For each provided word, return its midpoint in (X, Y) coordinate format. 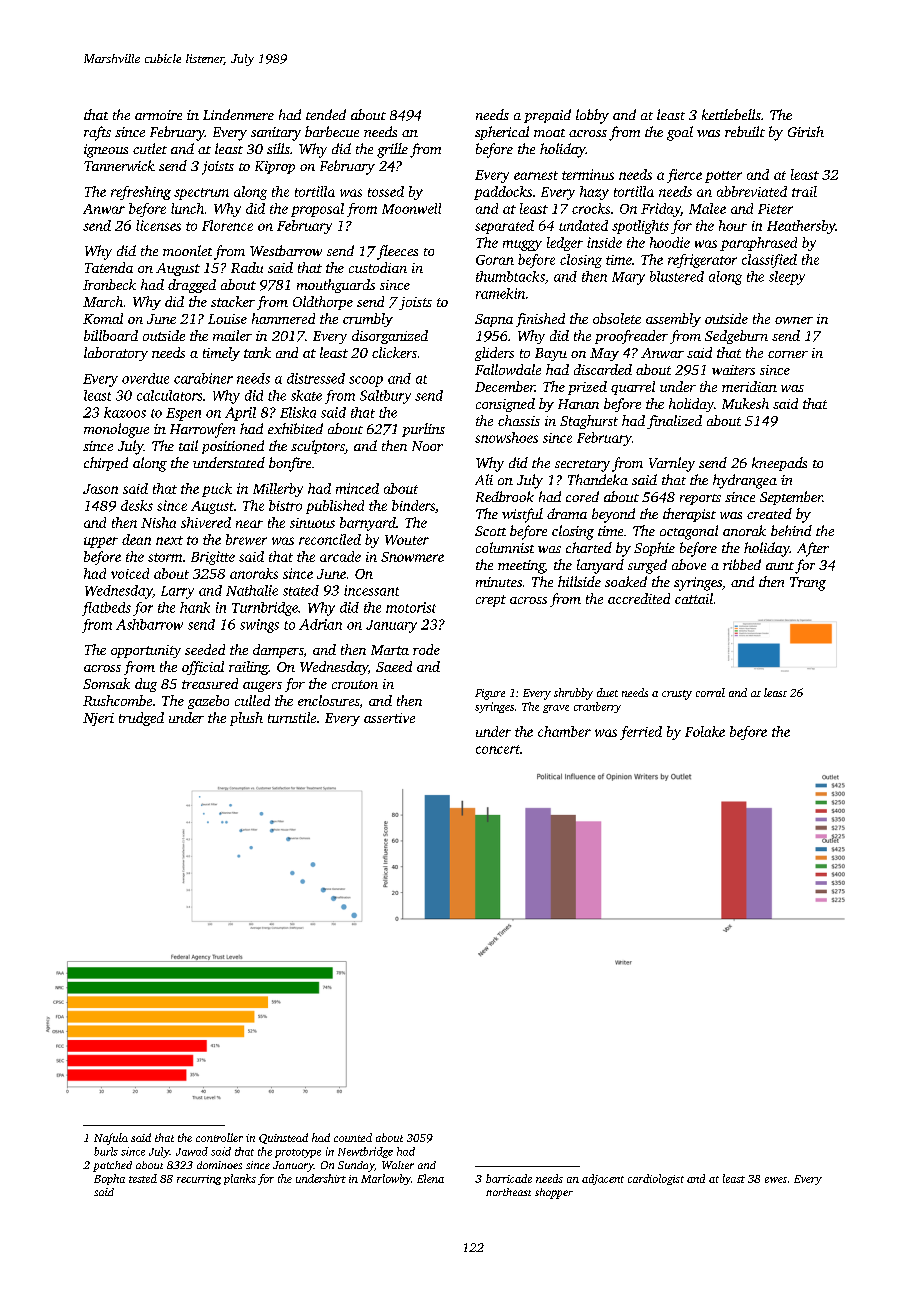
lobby (592, 116)
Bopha (109, 1179)
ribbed (742, 564)
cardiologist (656, 1179)
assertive (389, 718)
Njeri (98, 719)
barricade (509, 1178)
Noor (427, 446)
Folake (705, 731)
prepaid (547, 116)
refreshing (141, 193)
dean (136, 539)
